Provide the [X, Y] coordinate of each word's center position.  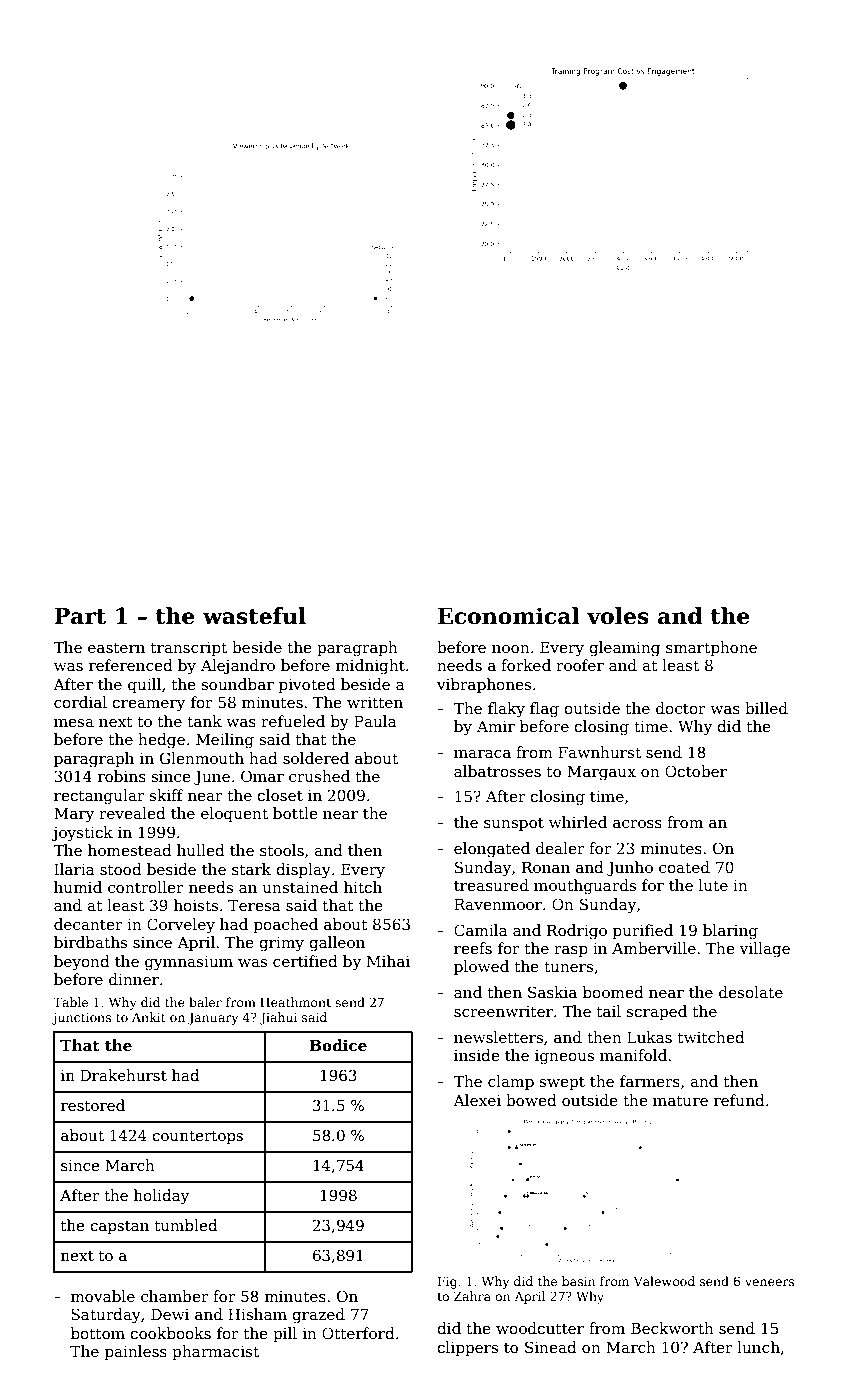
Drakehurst [123, 1075]
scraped [657, 1012]
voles [618, 616]
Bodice [338, 1045]
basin [579, 1281]
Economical [508, 616]
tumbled [186, 1225]
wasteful [254, 616]
